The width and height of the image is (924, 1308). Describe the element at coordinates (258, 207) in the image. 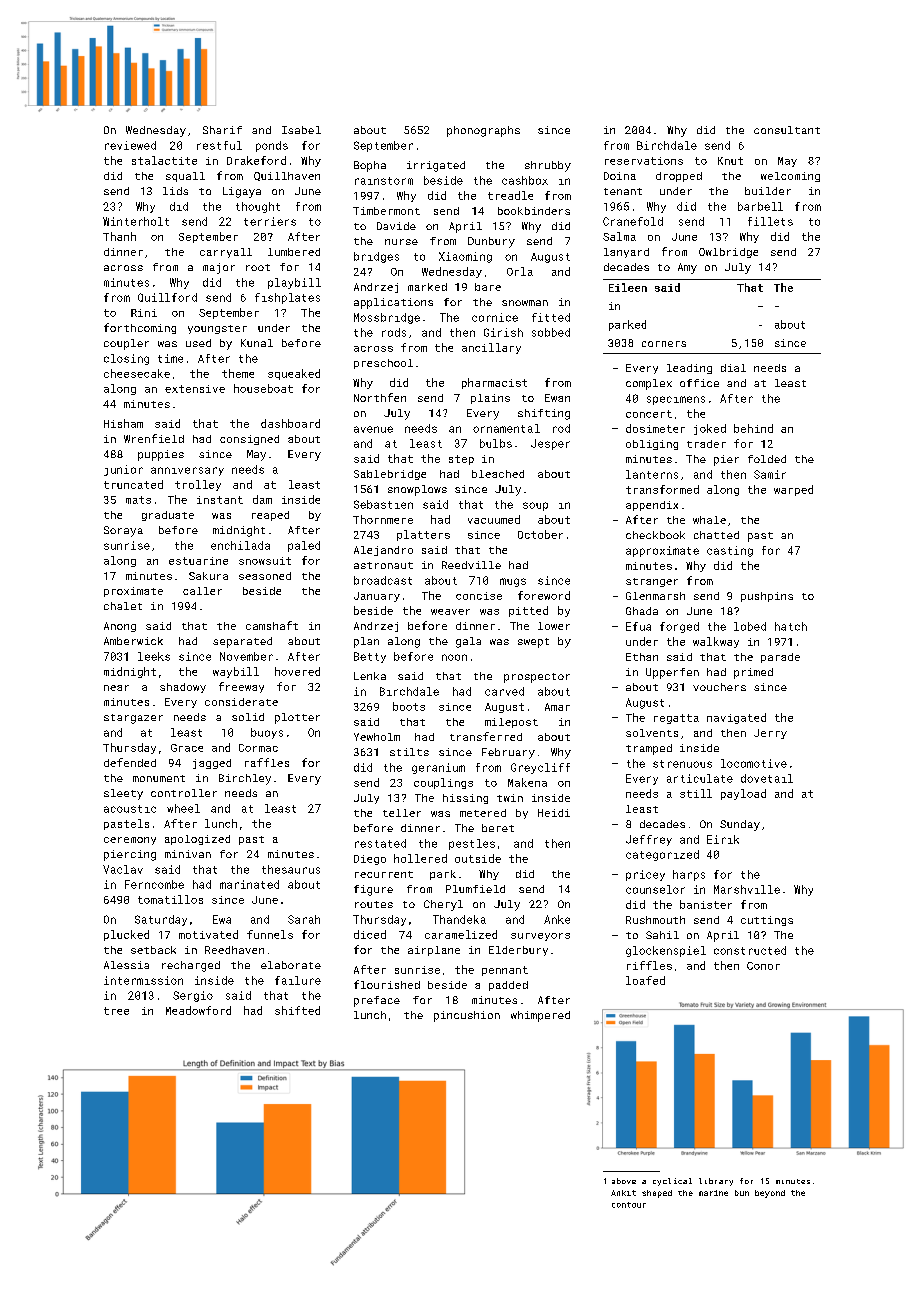

I see `thought` at that location.
